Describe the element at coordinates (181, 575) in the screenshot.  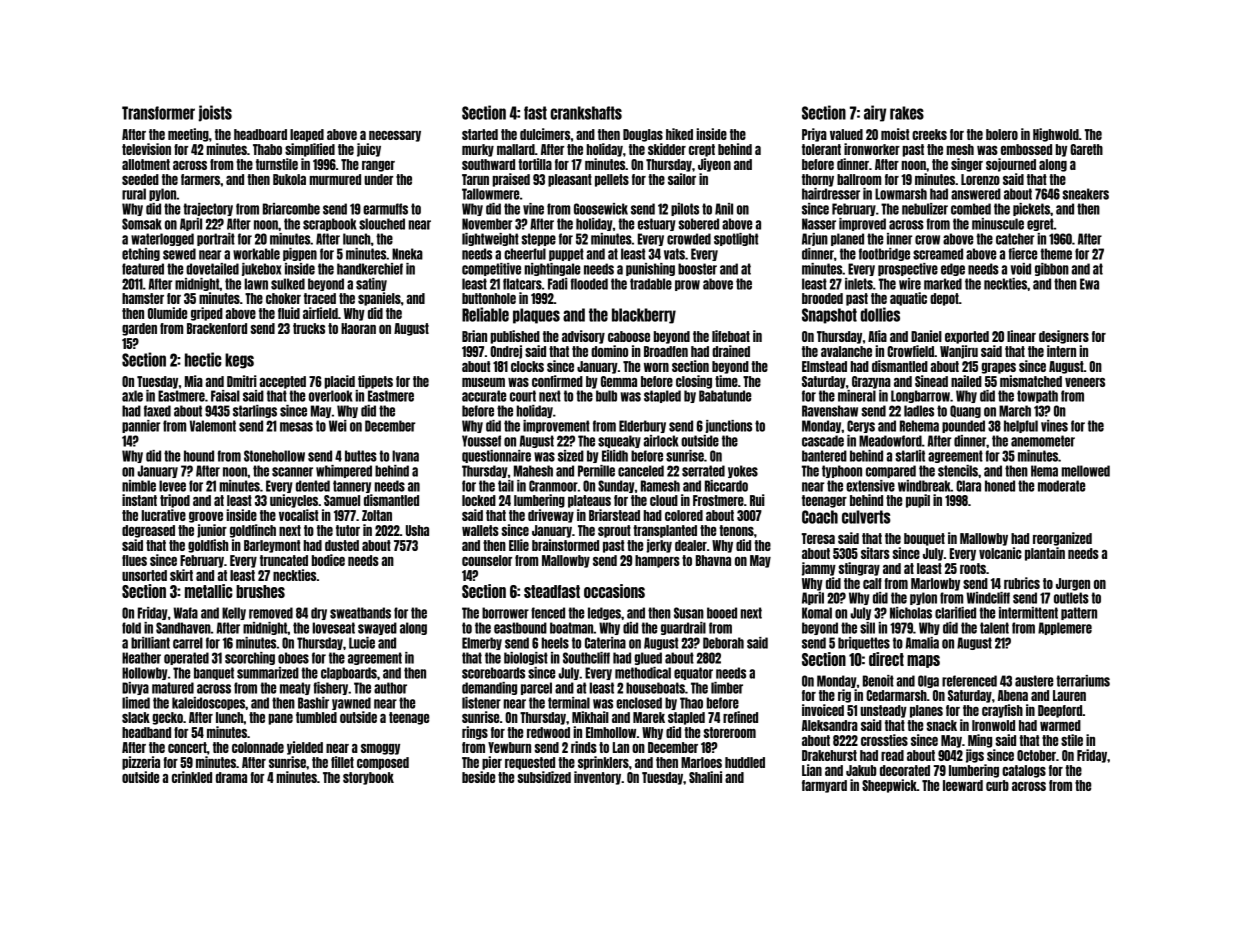
I see `skirt` at that location.
